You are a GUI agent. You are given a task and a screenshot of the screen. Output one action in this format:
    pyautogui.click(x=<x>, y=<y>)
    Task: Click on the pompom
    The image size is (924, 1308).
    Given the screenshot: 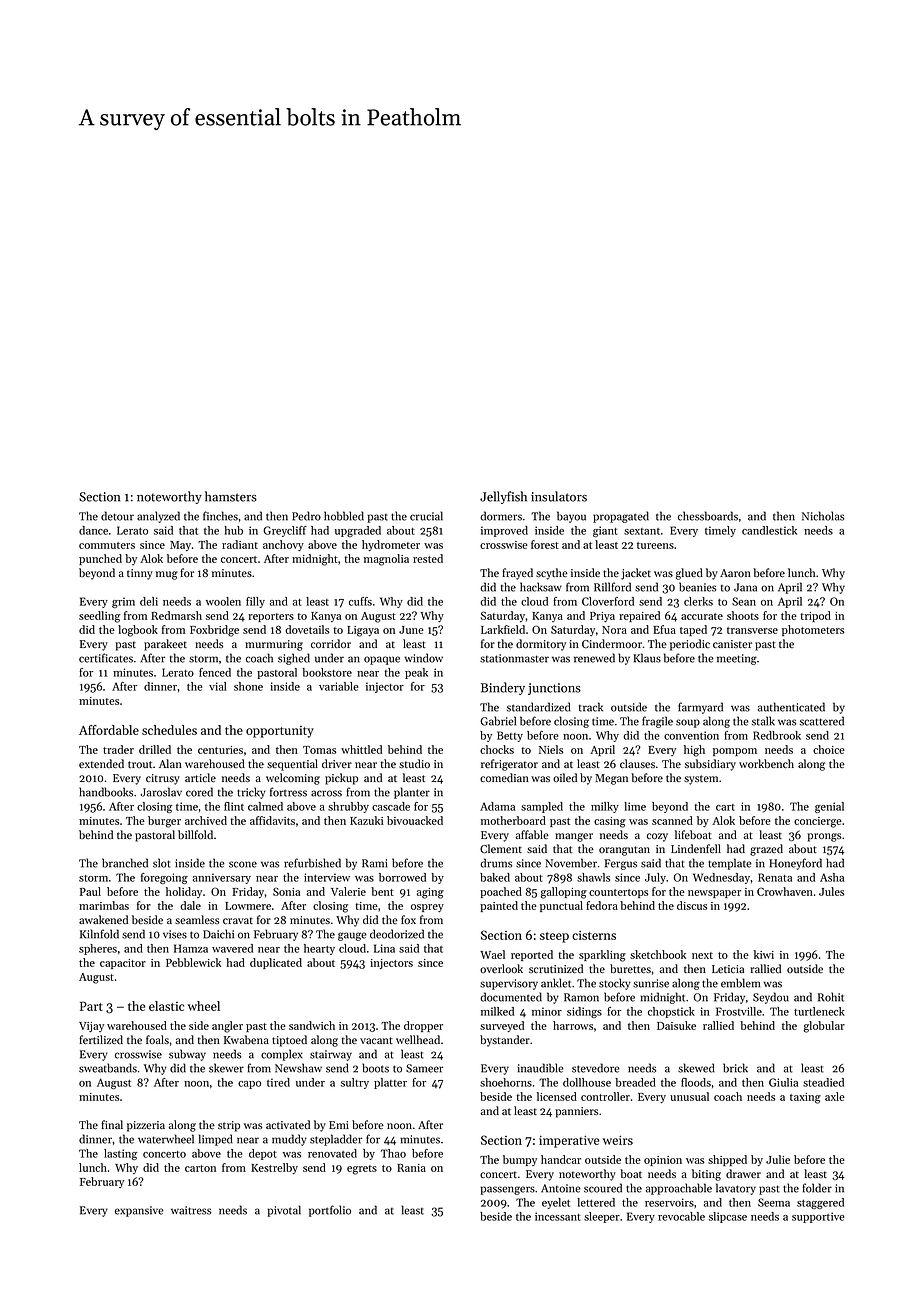 What is the action you would take?
    pyautogui.click(x=735, y=752)
